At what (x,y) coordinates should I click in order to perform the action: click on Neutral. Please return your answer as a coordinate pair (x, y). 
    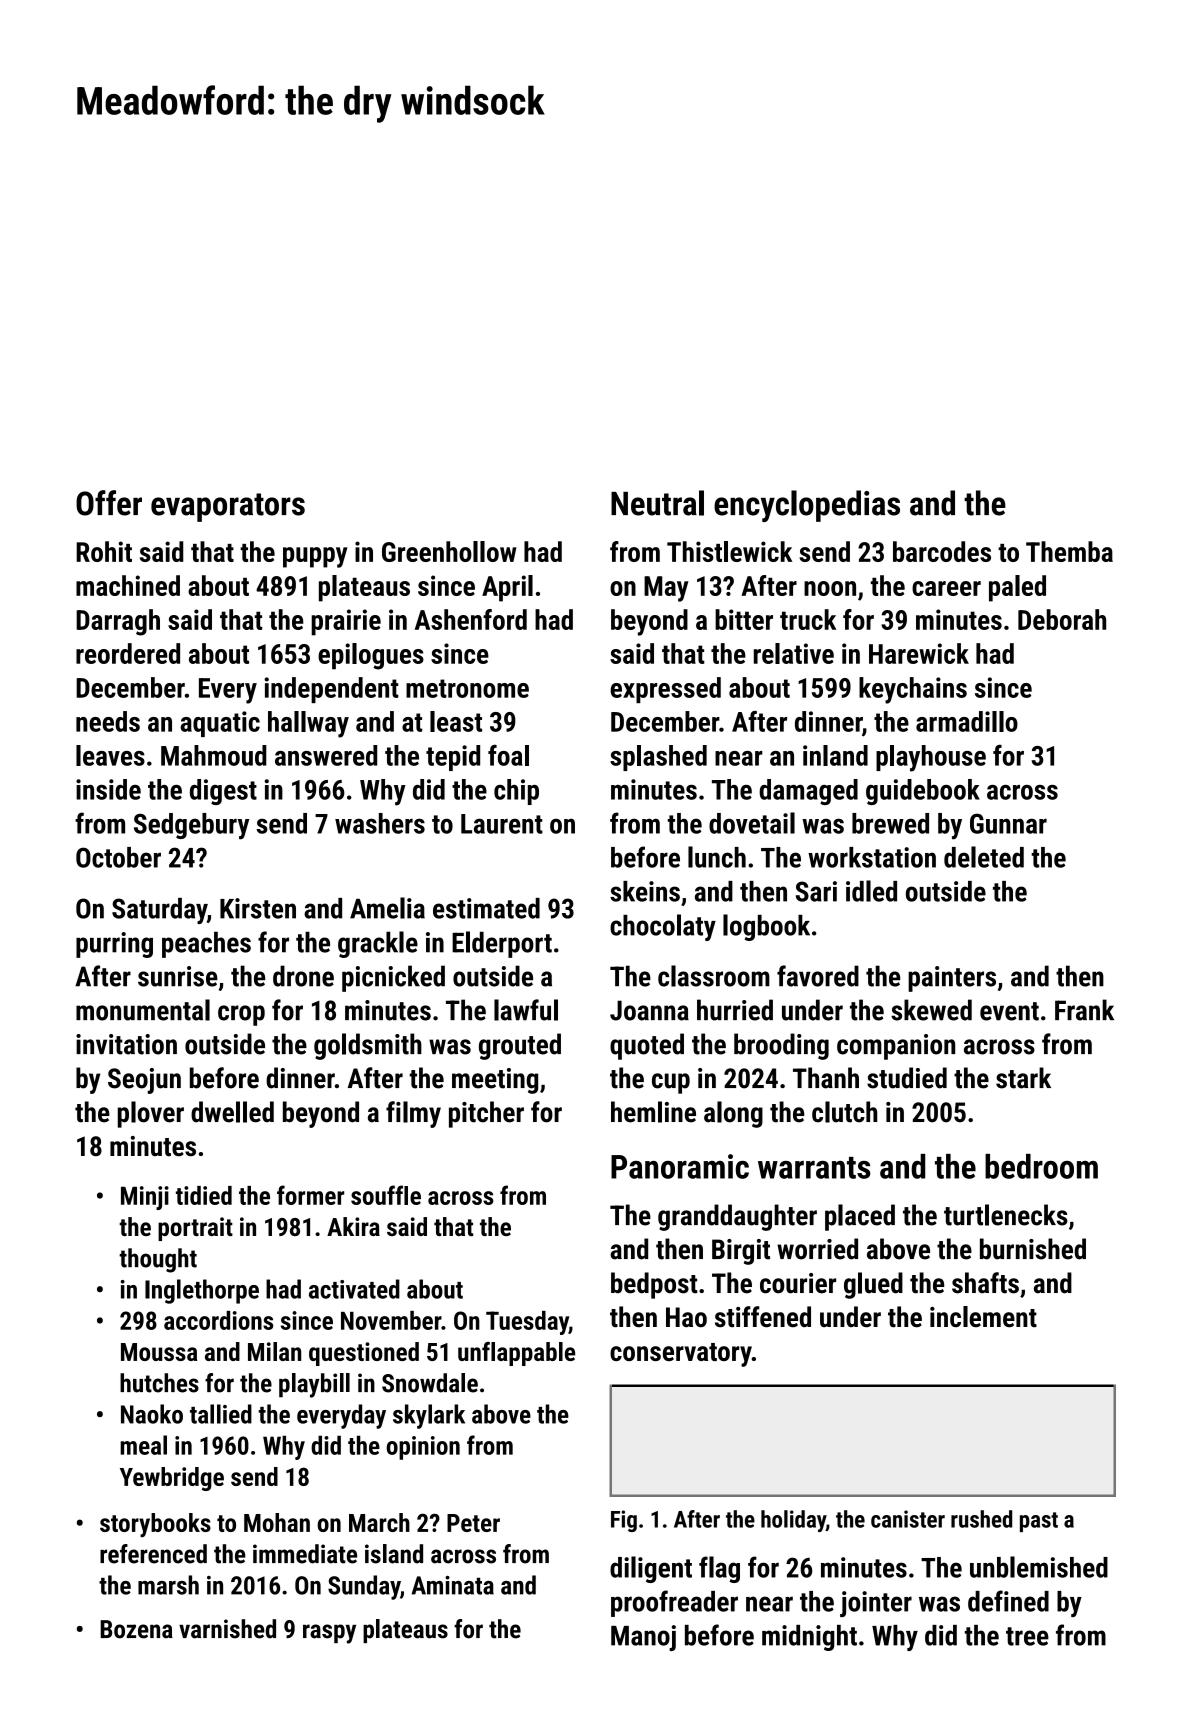
    Looking at the image, I should click on (657, 503).
